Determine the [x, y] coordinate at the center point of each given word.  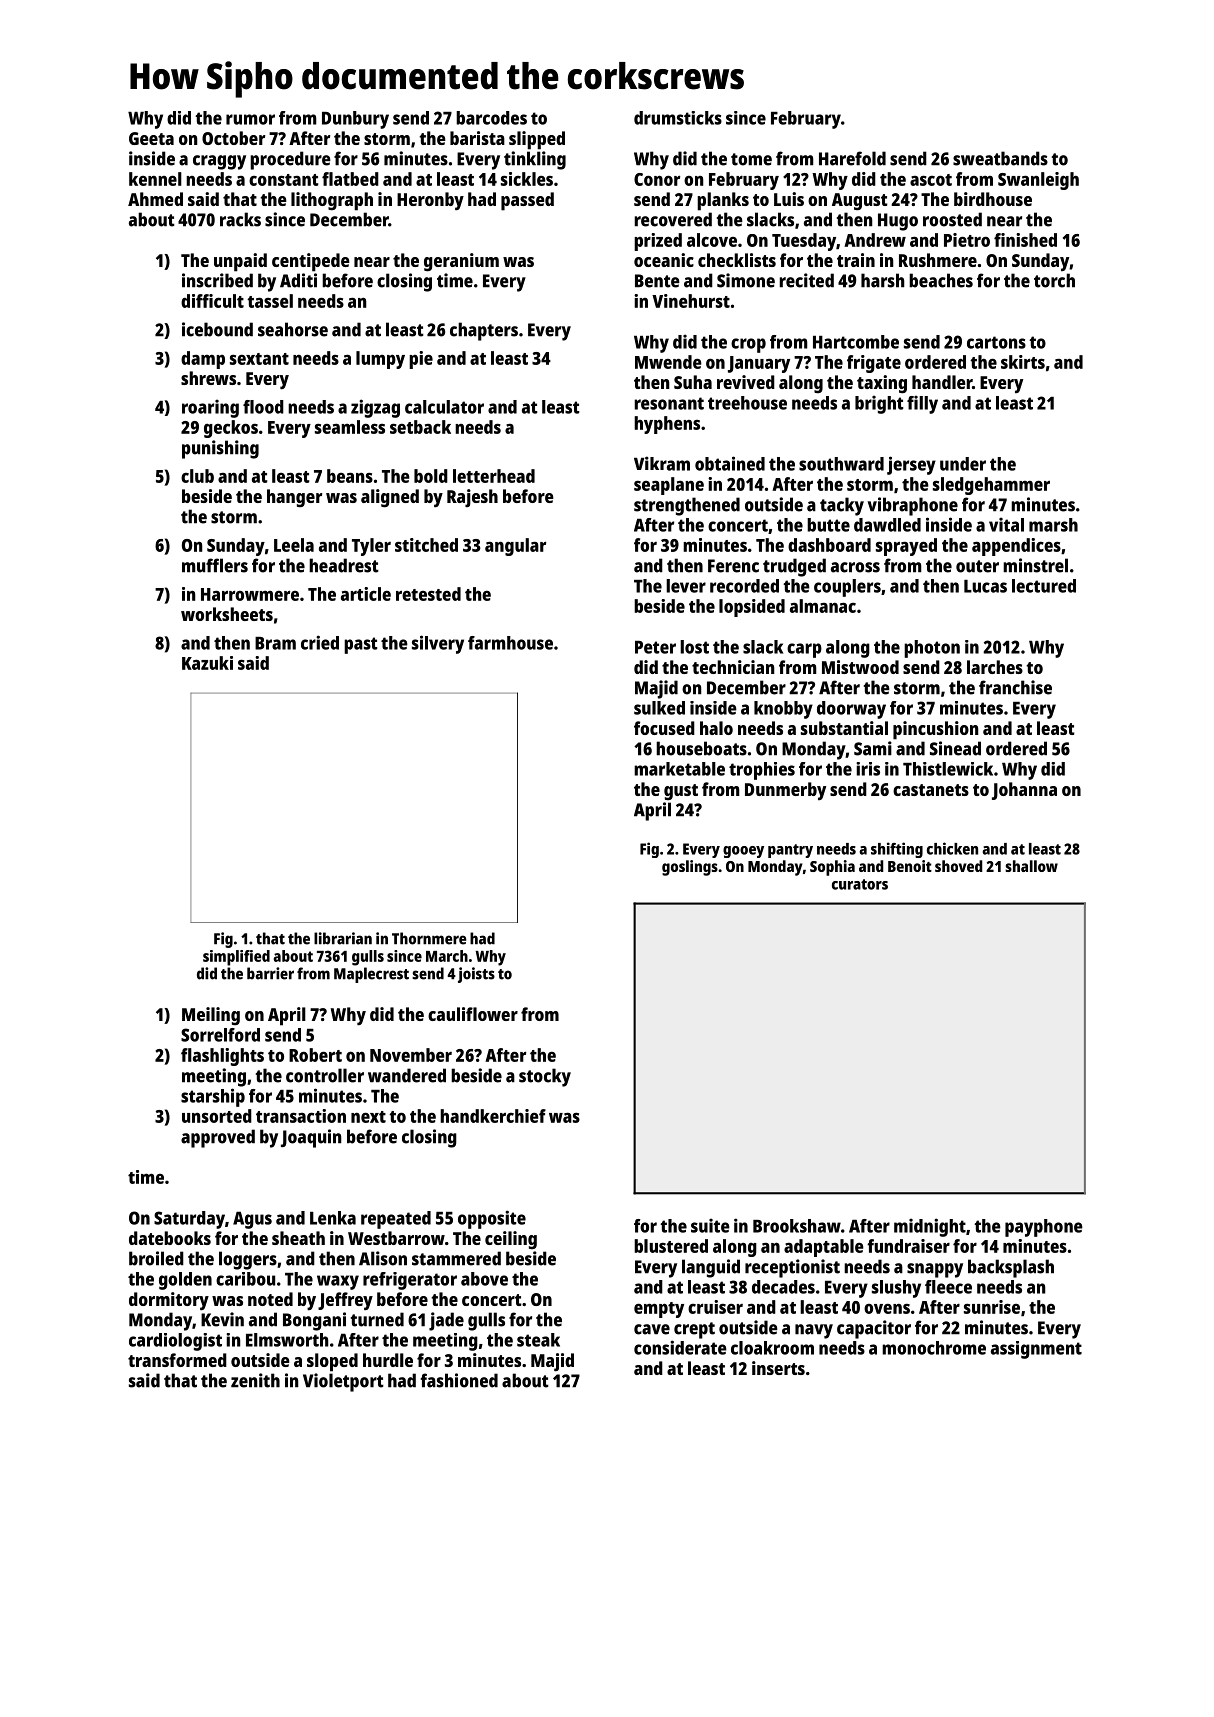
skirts [1023, 362]
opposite [492, 1219]
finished [1025, 240]
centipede [311, 262]
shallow [1031, 866]
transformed [177, 1360]
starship [213, 1097]
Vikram [662, 463]
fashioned [459, 1380]
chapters [484, 331]
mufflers [215, 565]
